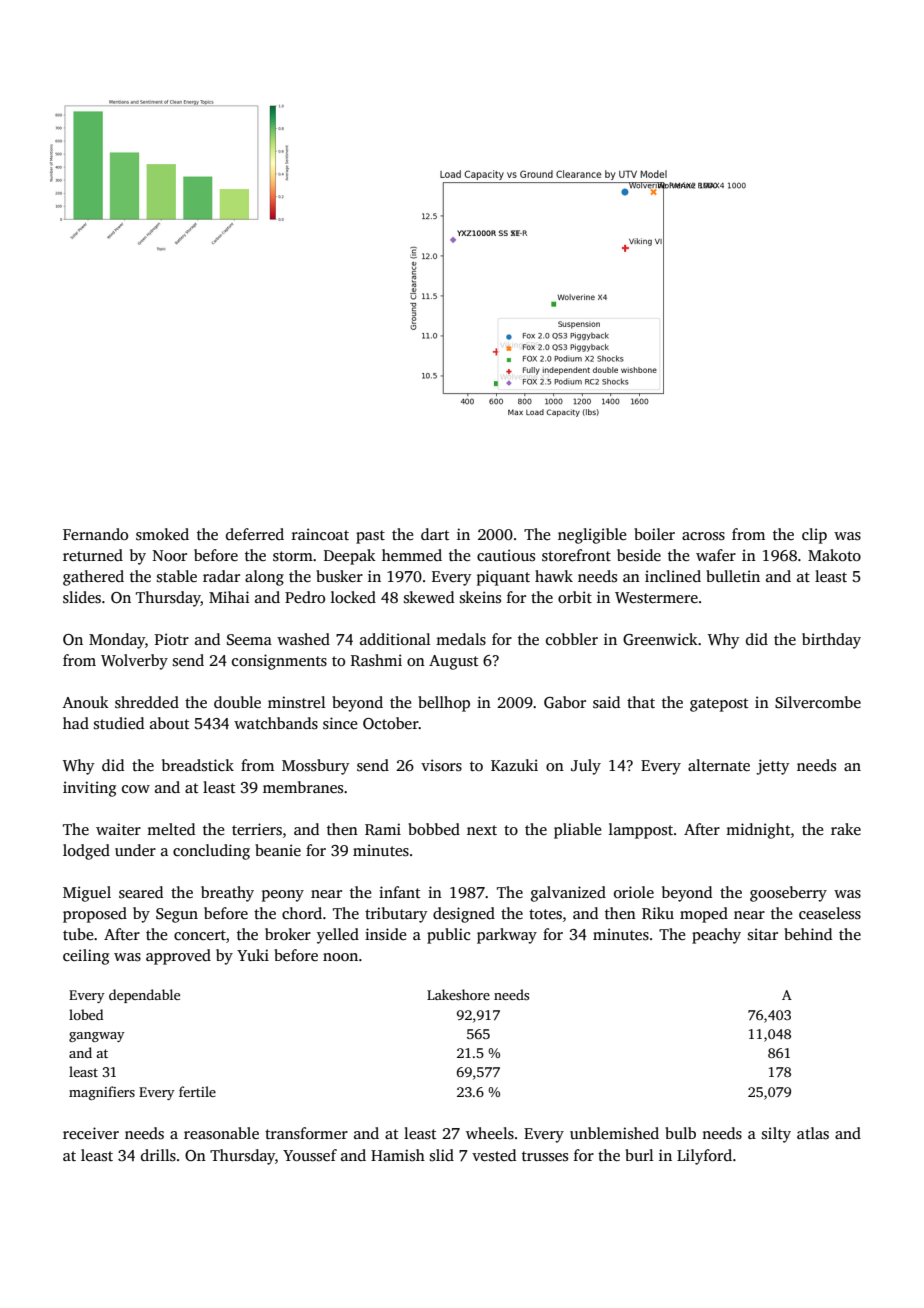  What do you see at coordinates (197, 1091) in the screenshot?
I see `fertile` at bounding box center [197, 1091].
